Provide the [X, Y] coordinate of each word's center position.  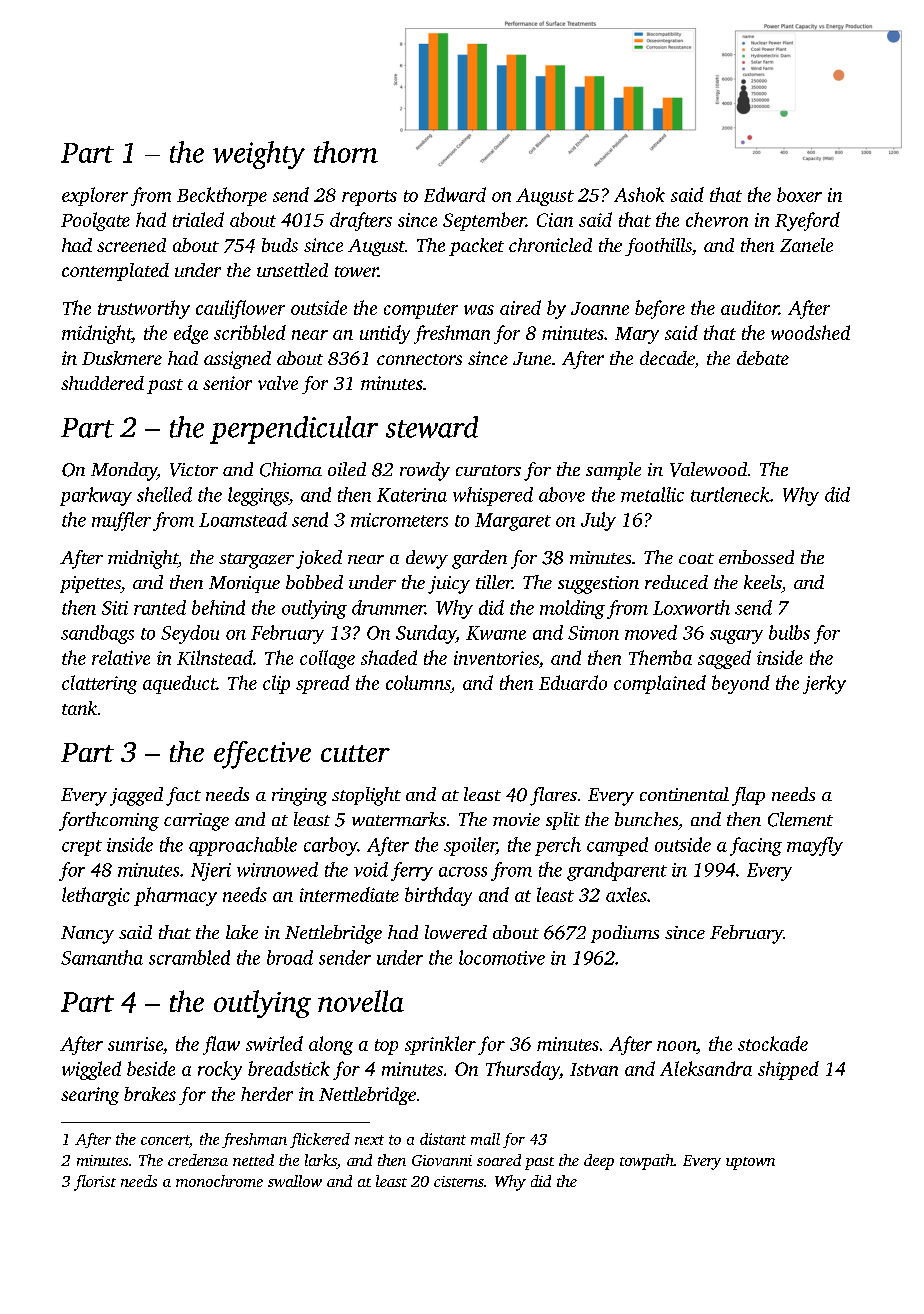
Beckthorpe [222, 196]
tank [79, 708]
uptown [750, 1163]
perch [558, 846]
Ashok [639, 194]
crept [82, 848]
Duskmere [122, 358]
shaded [389, 657]
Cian [555, 220]
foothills [658, 247]
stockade [773, 1043]
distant [443, 1139]
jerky [824, 684]
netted [253, 1160]
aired [520, 307]
